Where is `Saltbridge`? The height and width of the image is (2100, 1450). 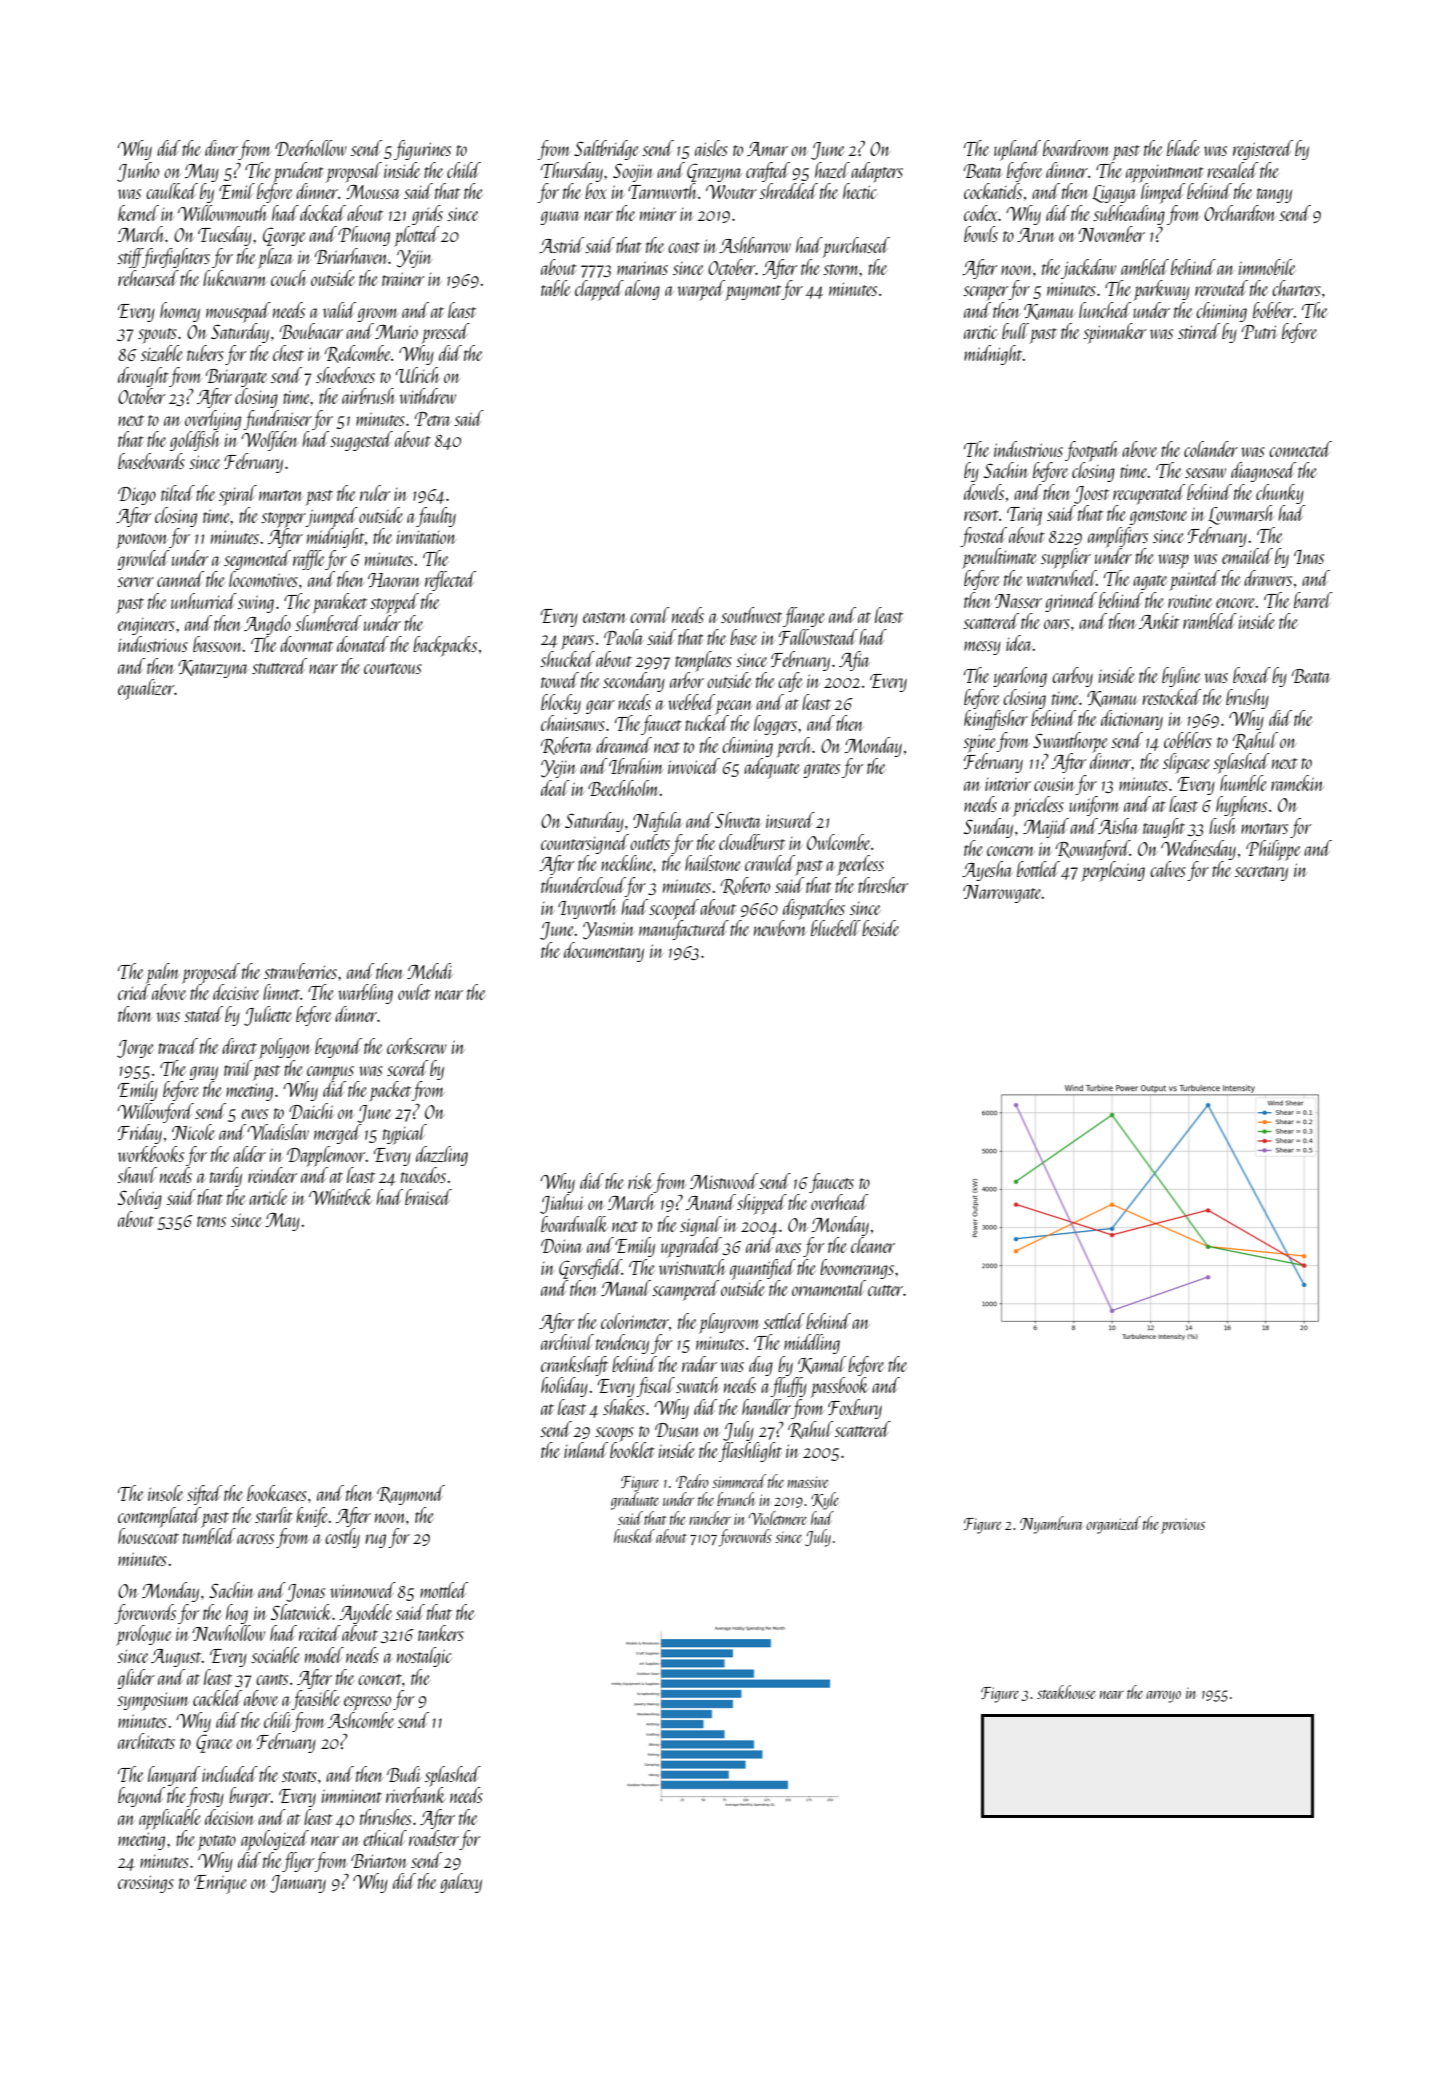 Saltbridge is located at coordinates (606, 150).
